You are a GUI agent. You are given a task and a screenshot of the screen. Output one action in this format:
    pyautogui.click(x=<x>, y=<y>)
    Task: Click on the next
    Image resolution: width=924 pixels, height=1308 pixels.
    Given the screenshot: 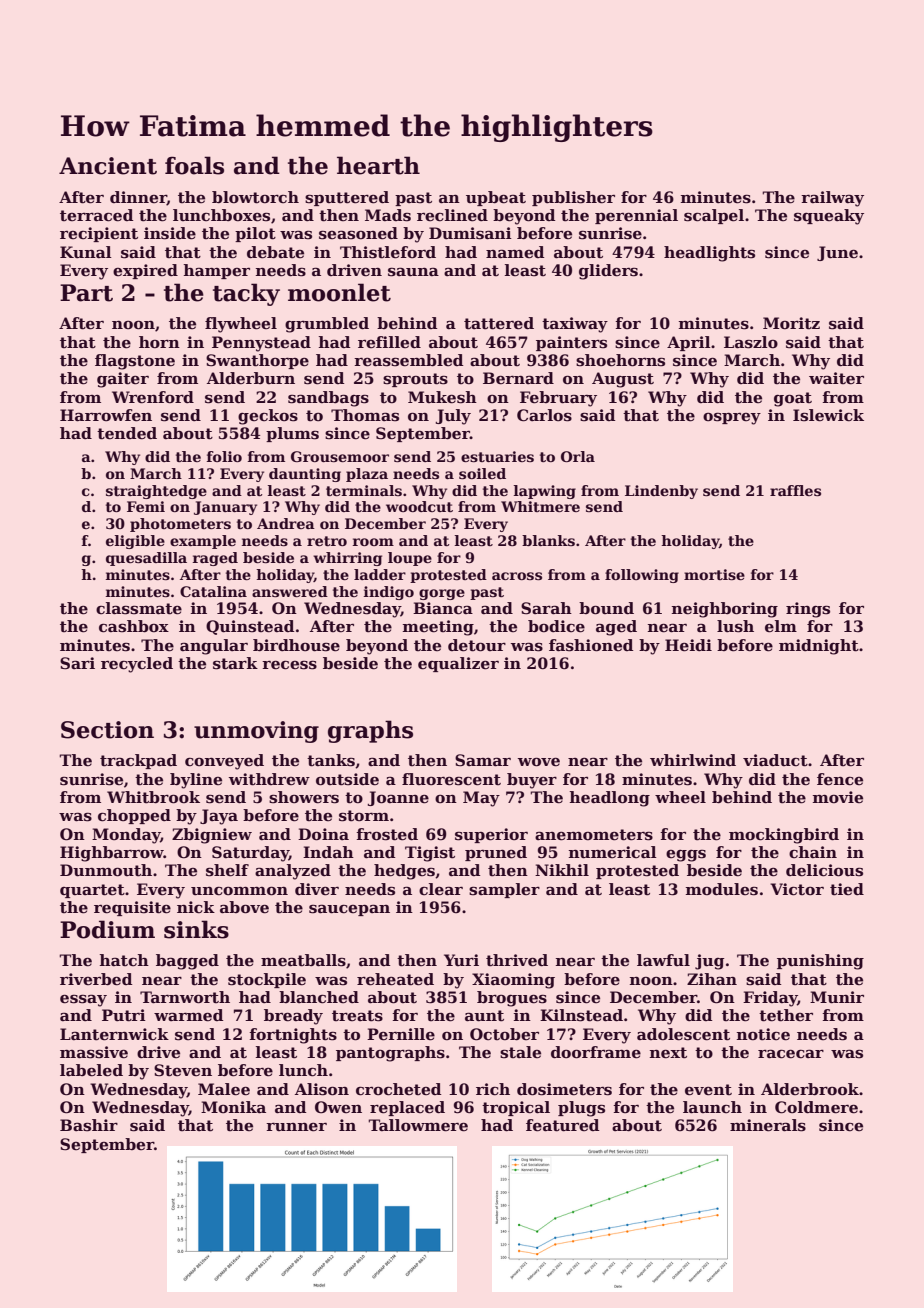 What is the action you would take?
    pyautogui.click(x=668, y=1053)
